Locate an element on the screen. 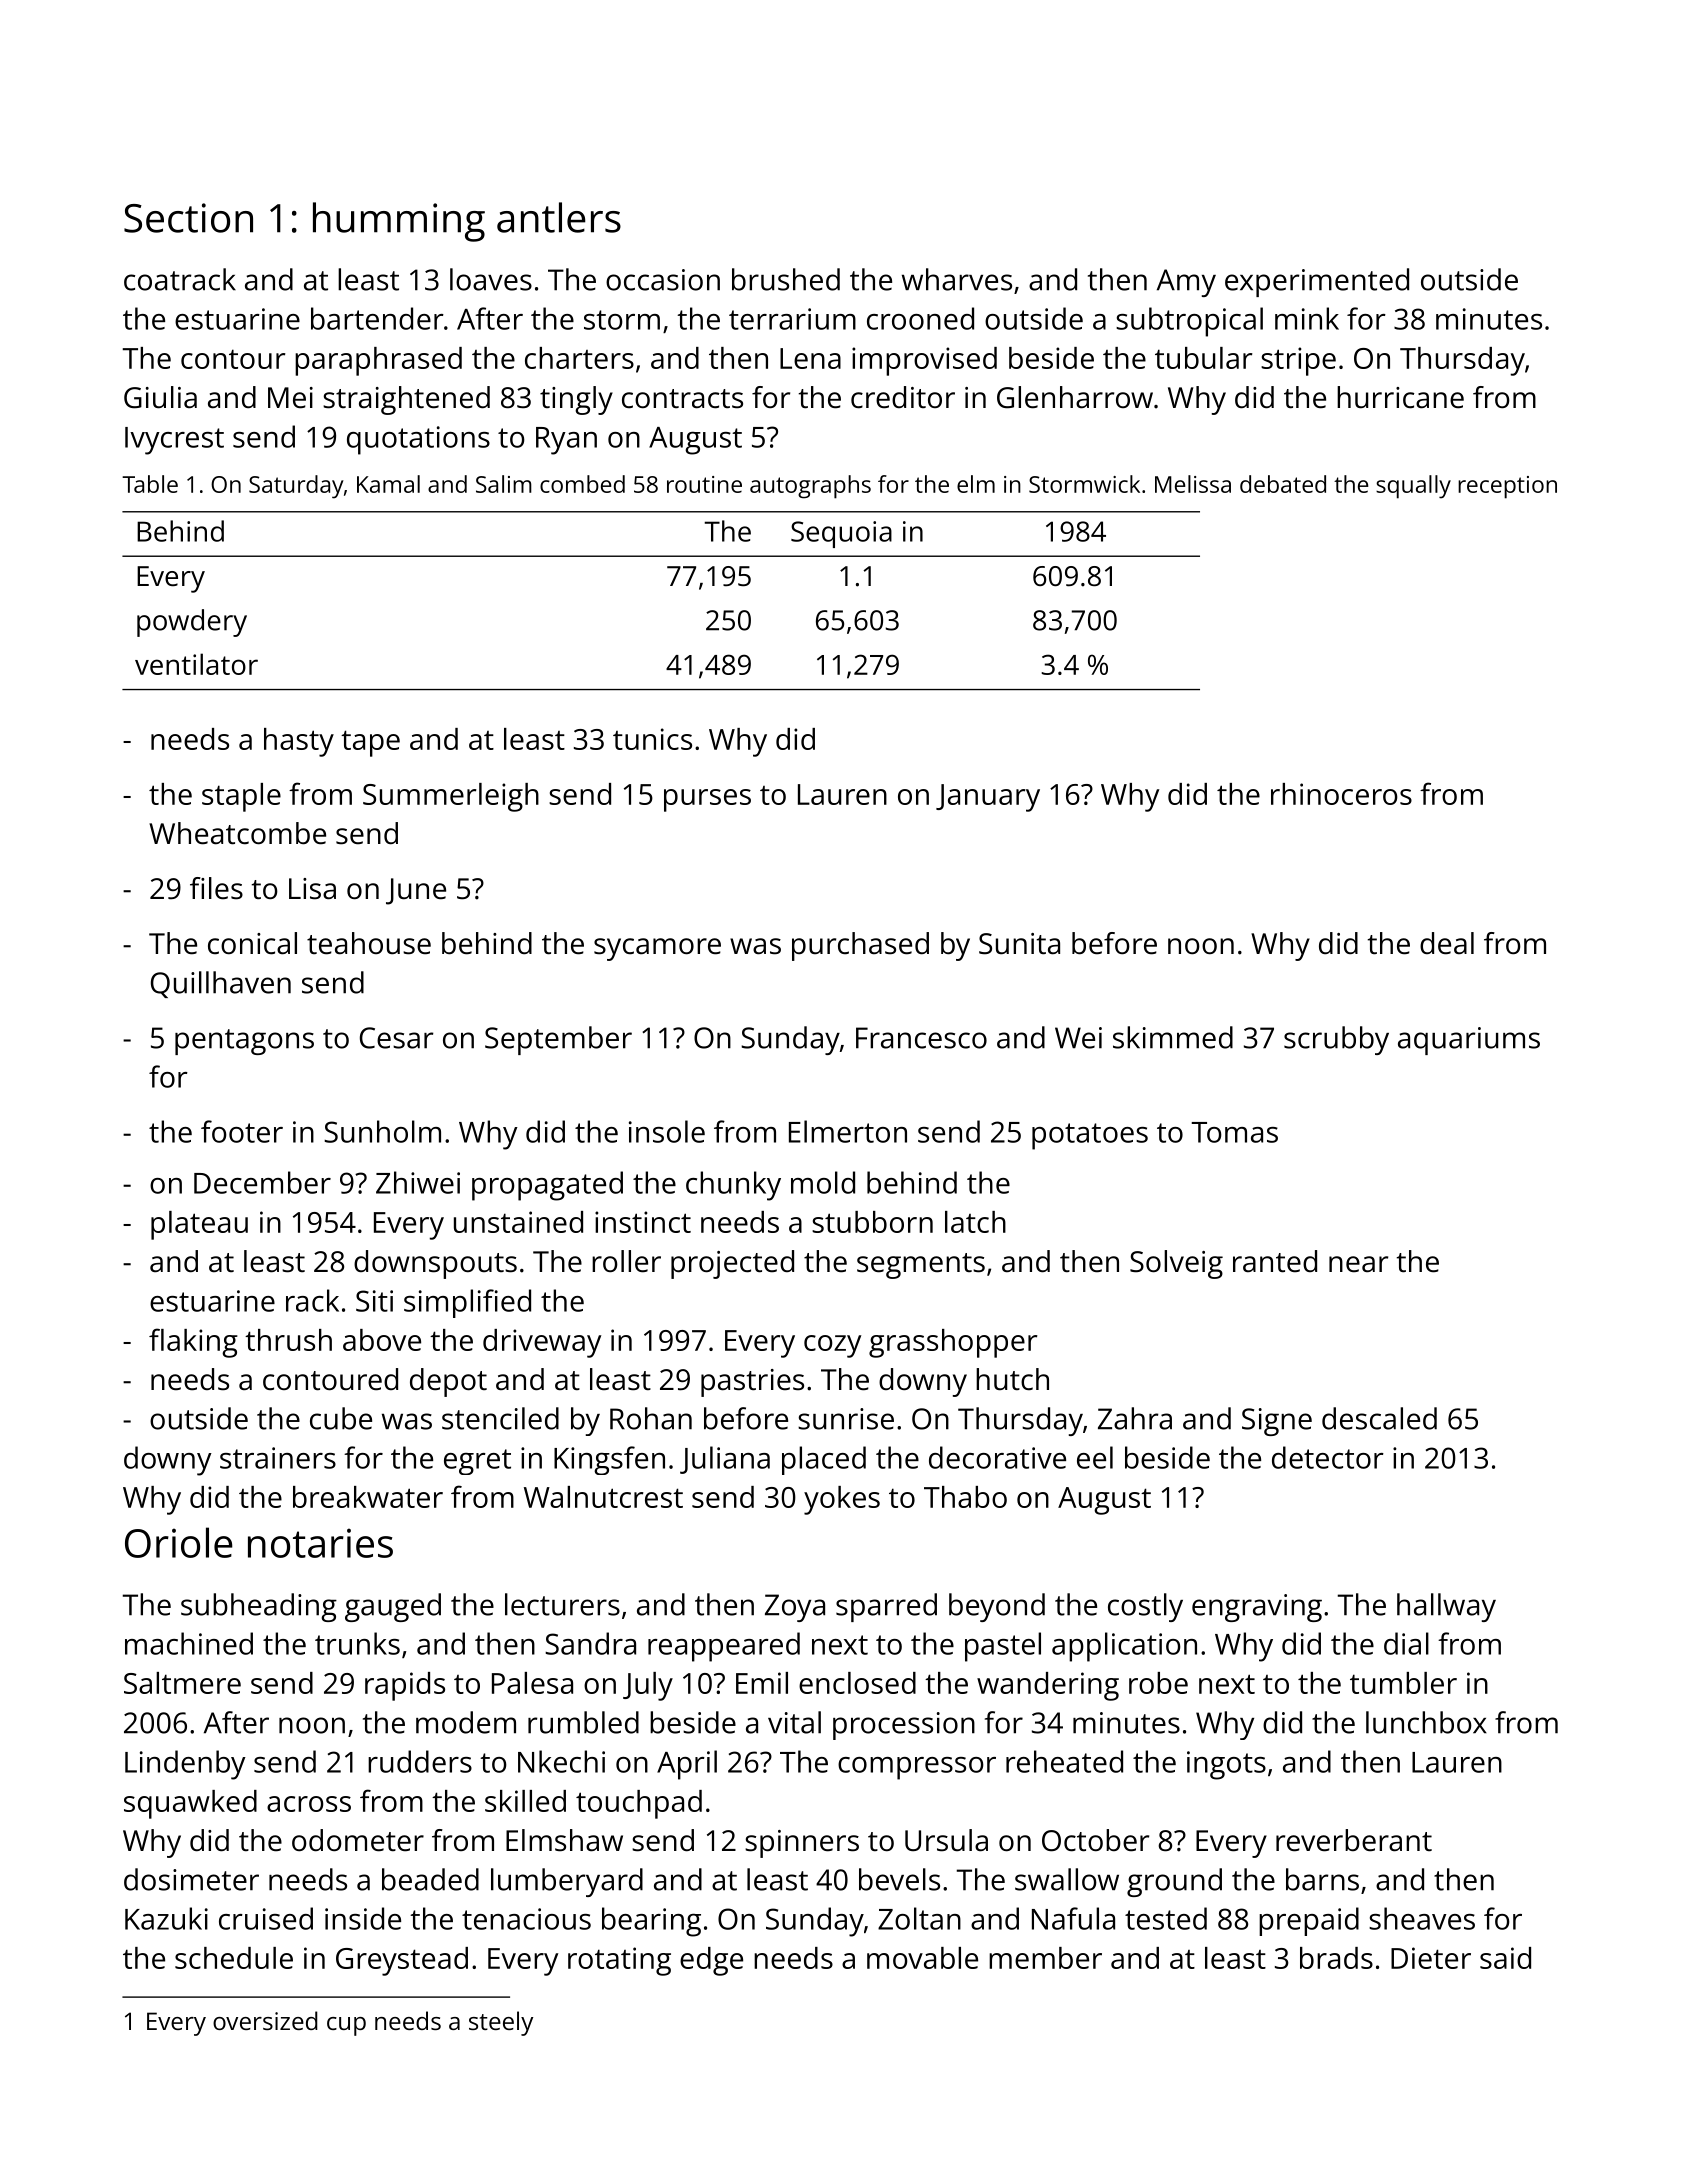 Image resolution: width=1683 pixels, height=2178 pixels. spinners is located at coordinates (802, 1844).
